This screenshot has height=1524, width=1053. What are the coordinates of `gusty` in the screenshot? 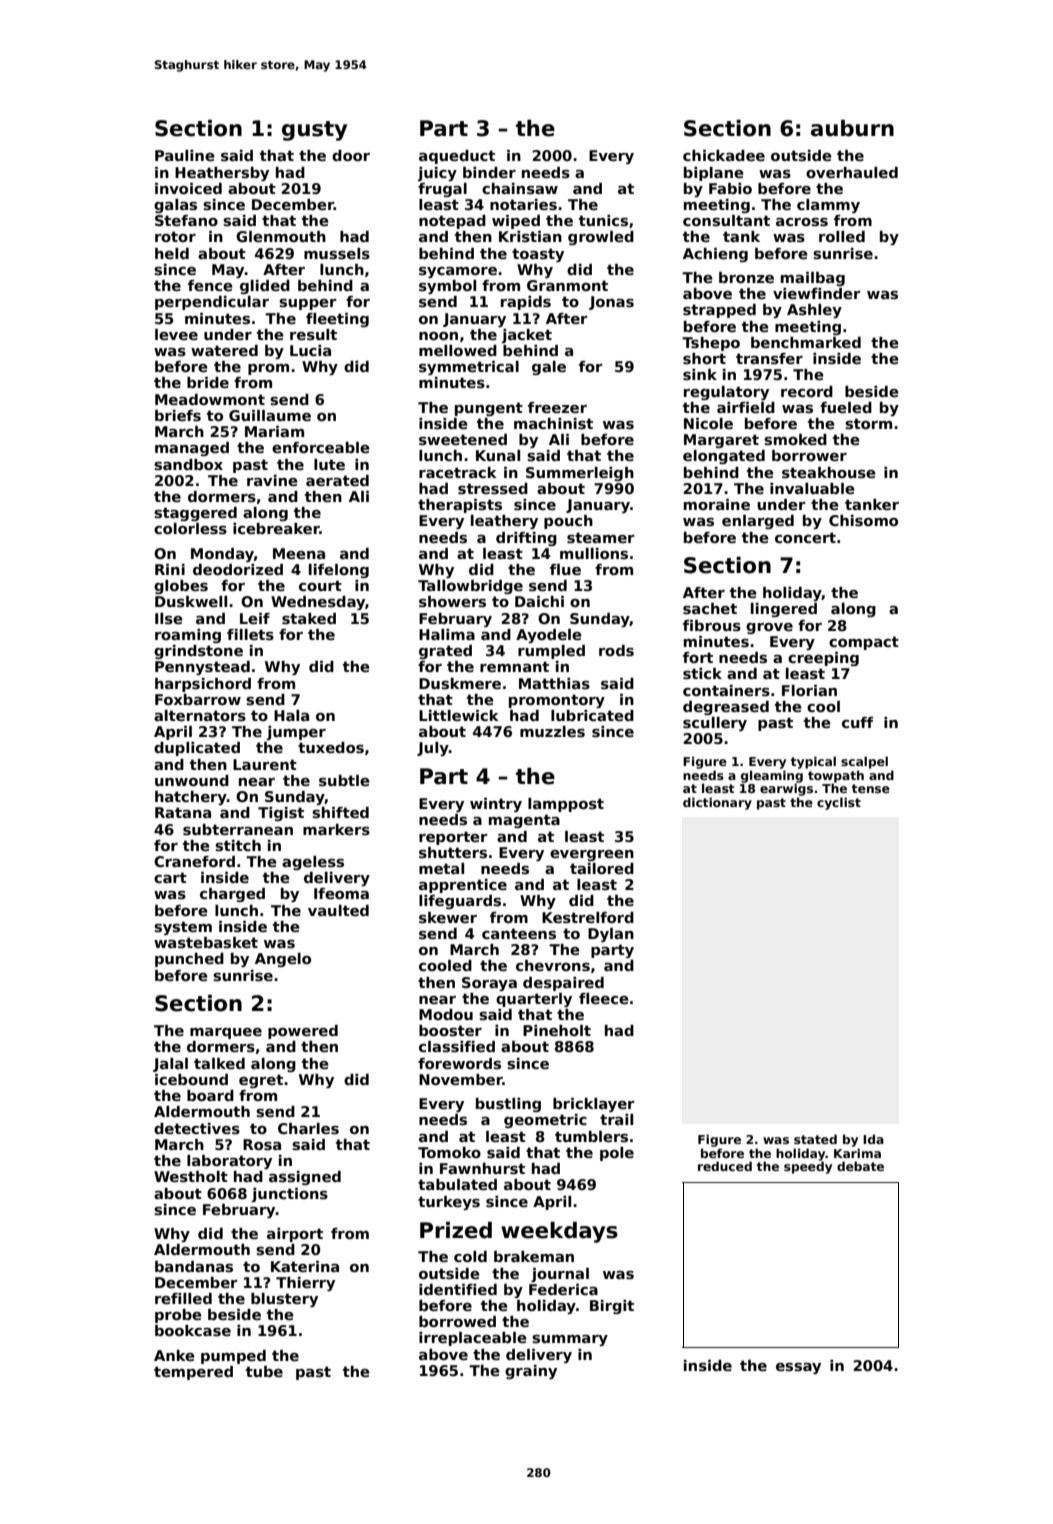 It's located at (314, 131).
